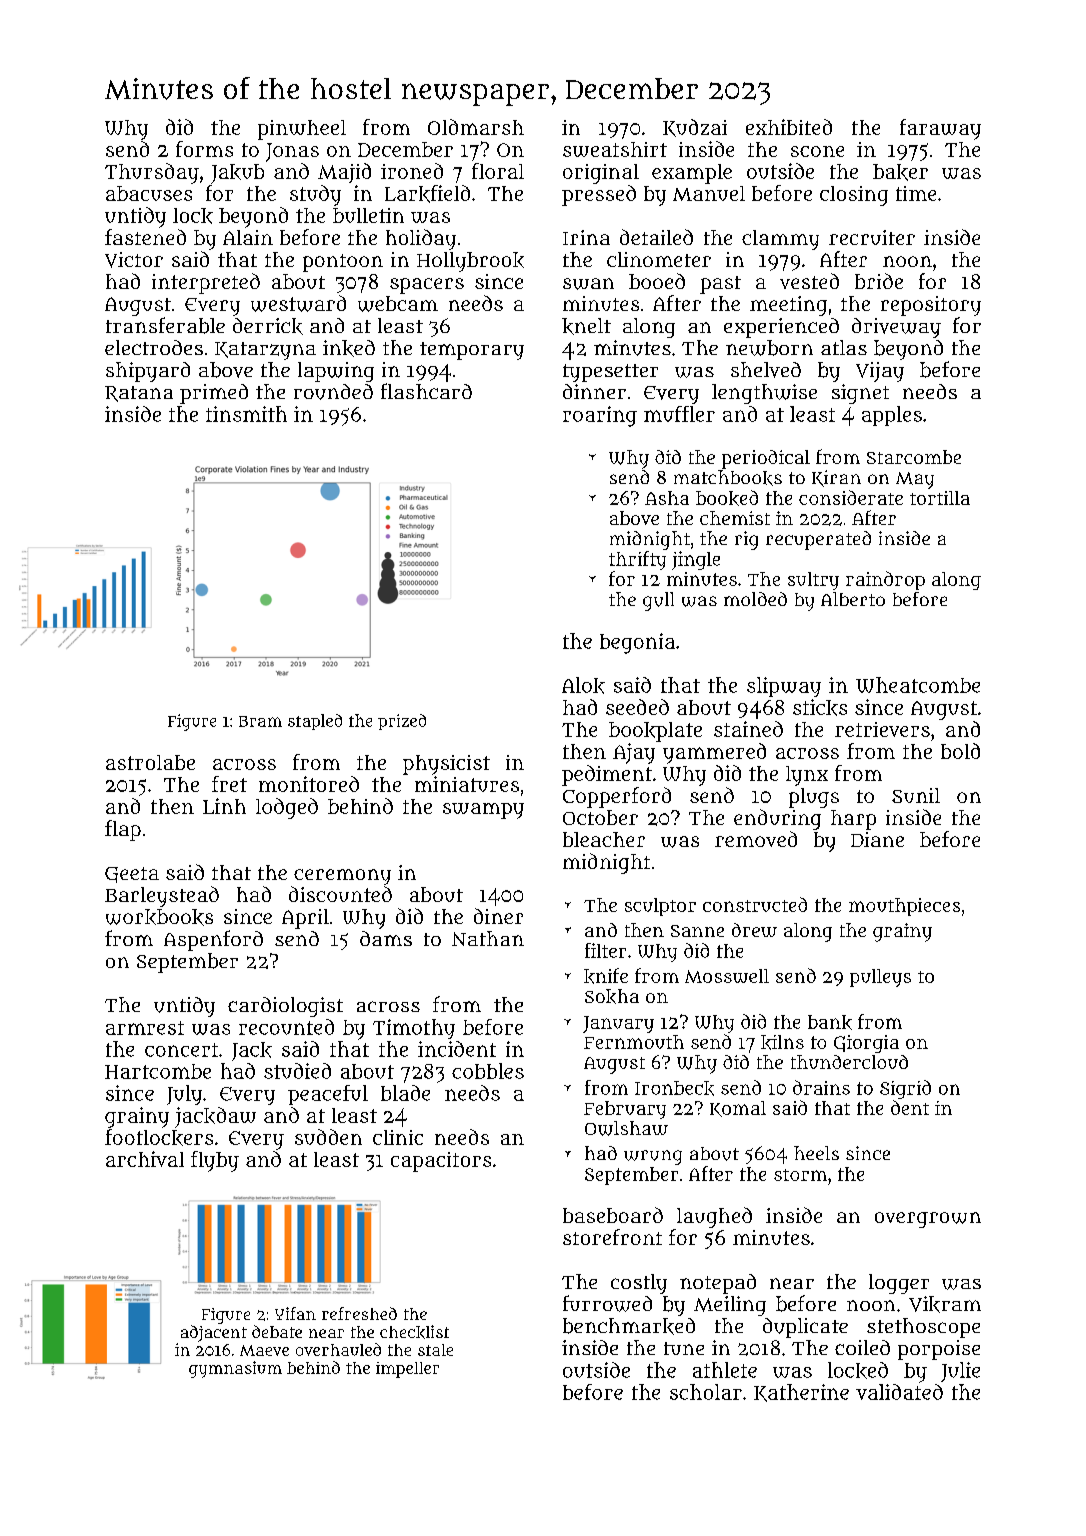  What do you see at coordinates (588, 284) in the screenshot?
I see `swan` at bounding box center [588, 284].
